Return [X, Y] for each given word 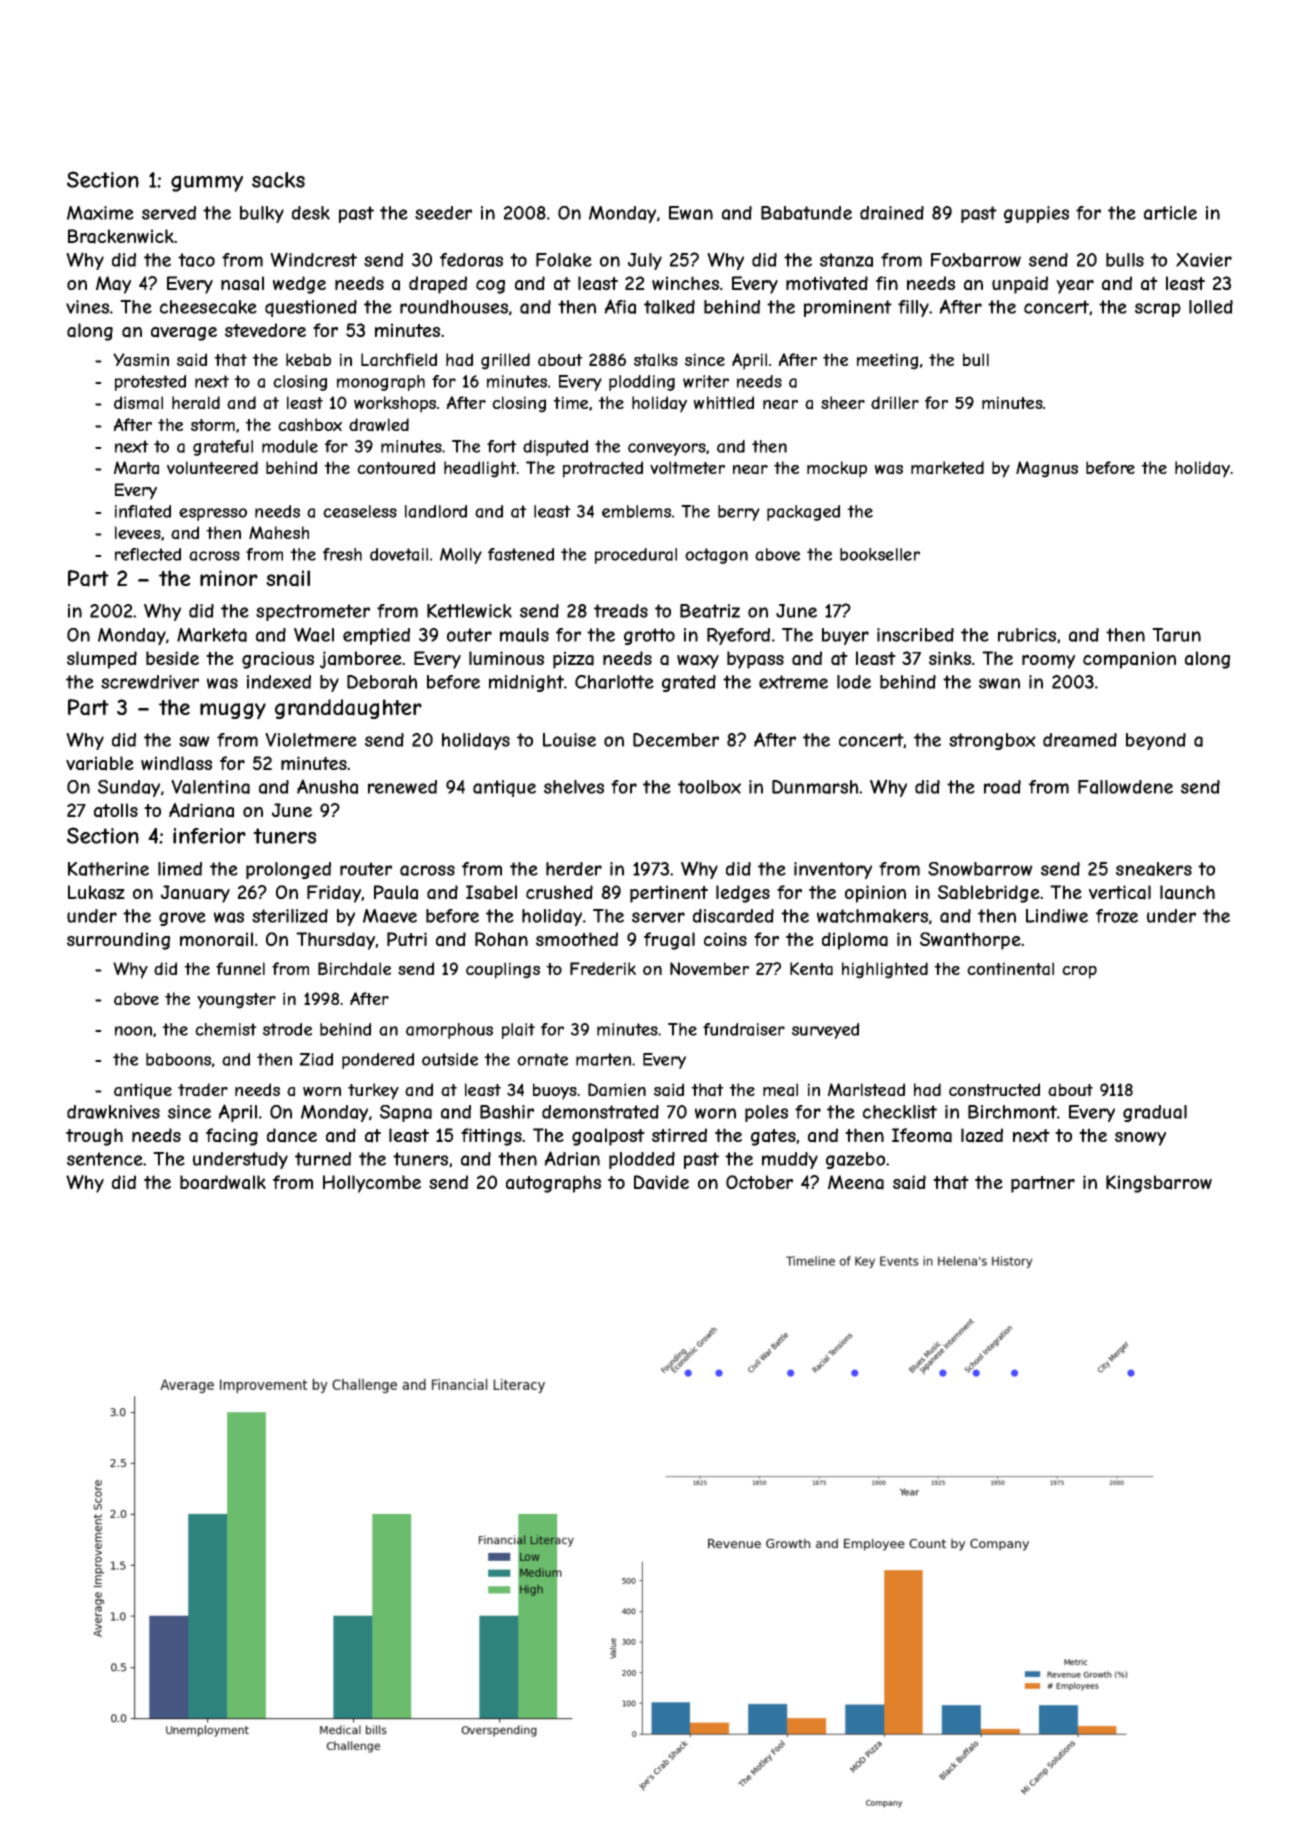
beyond [1156, 741]
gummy [207, 183]
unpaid [1020, 285]
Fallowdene [1125, 787]
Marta [136, 468]
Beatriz [710, 611]
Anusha [327, 786]
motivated [827, 283]
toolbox [709, 787]
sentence [105, 1159]
